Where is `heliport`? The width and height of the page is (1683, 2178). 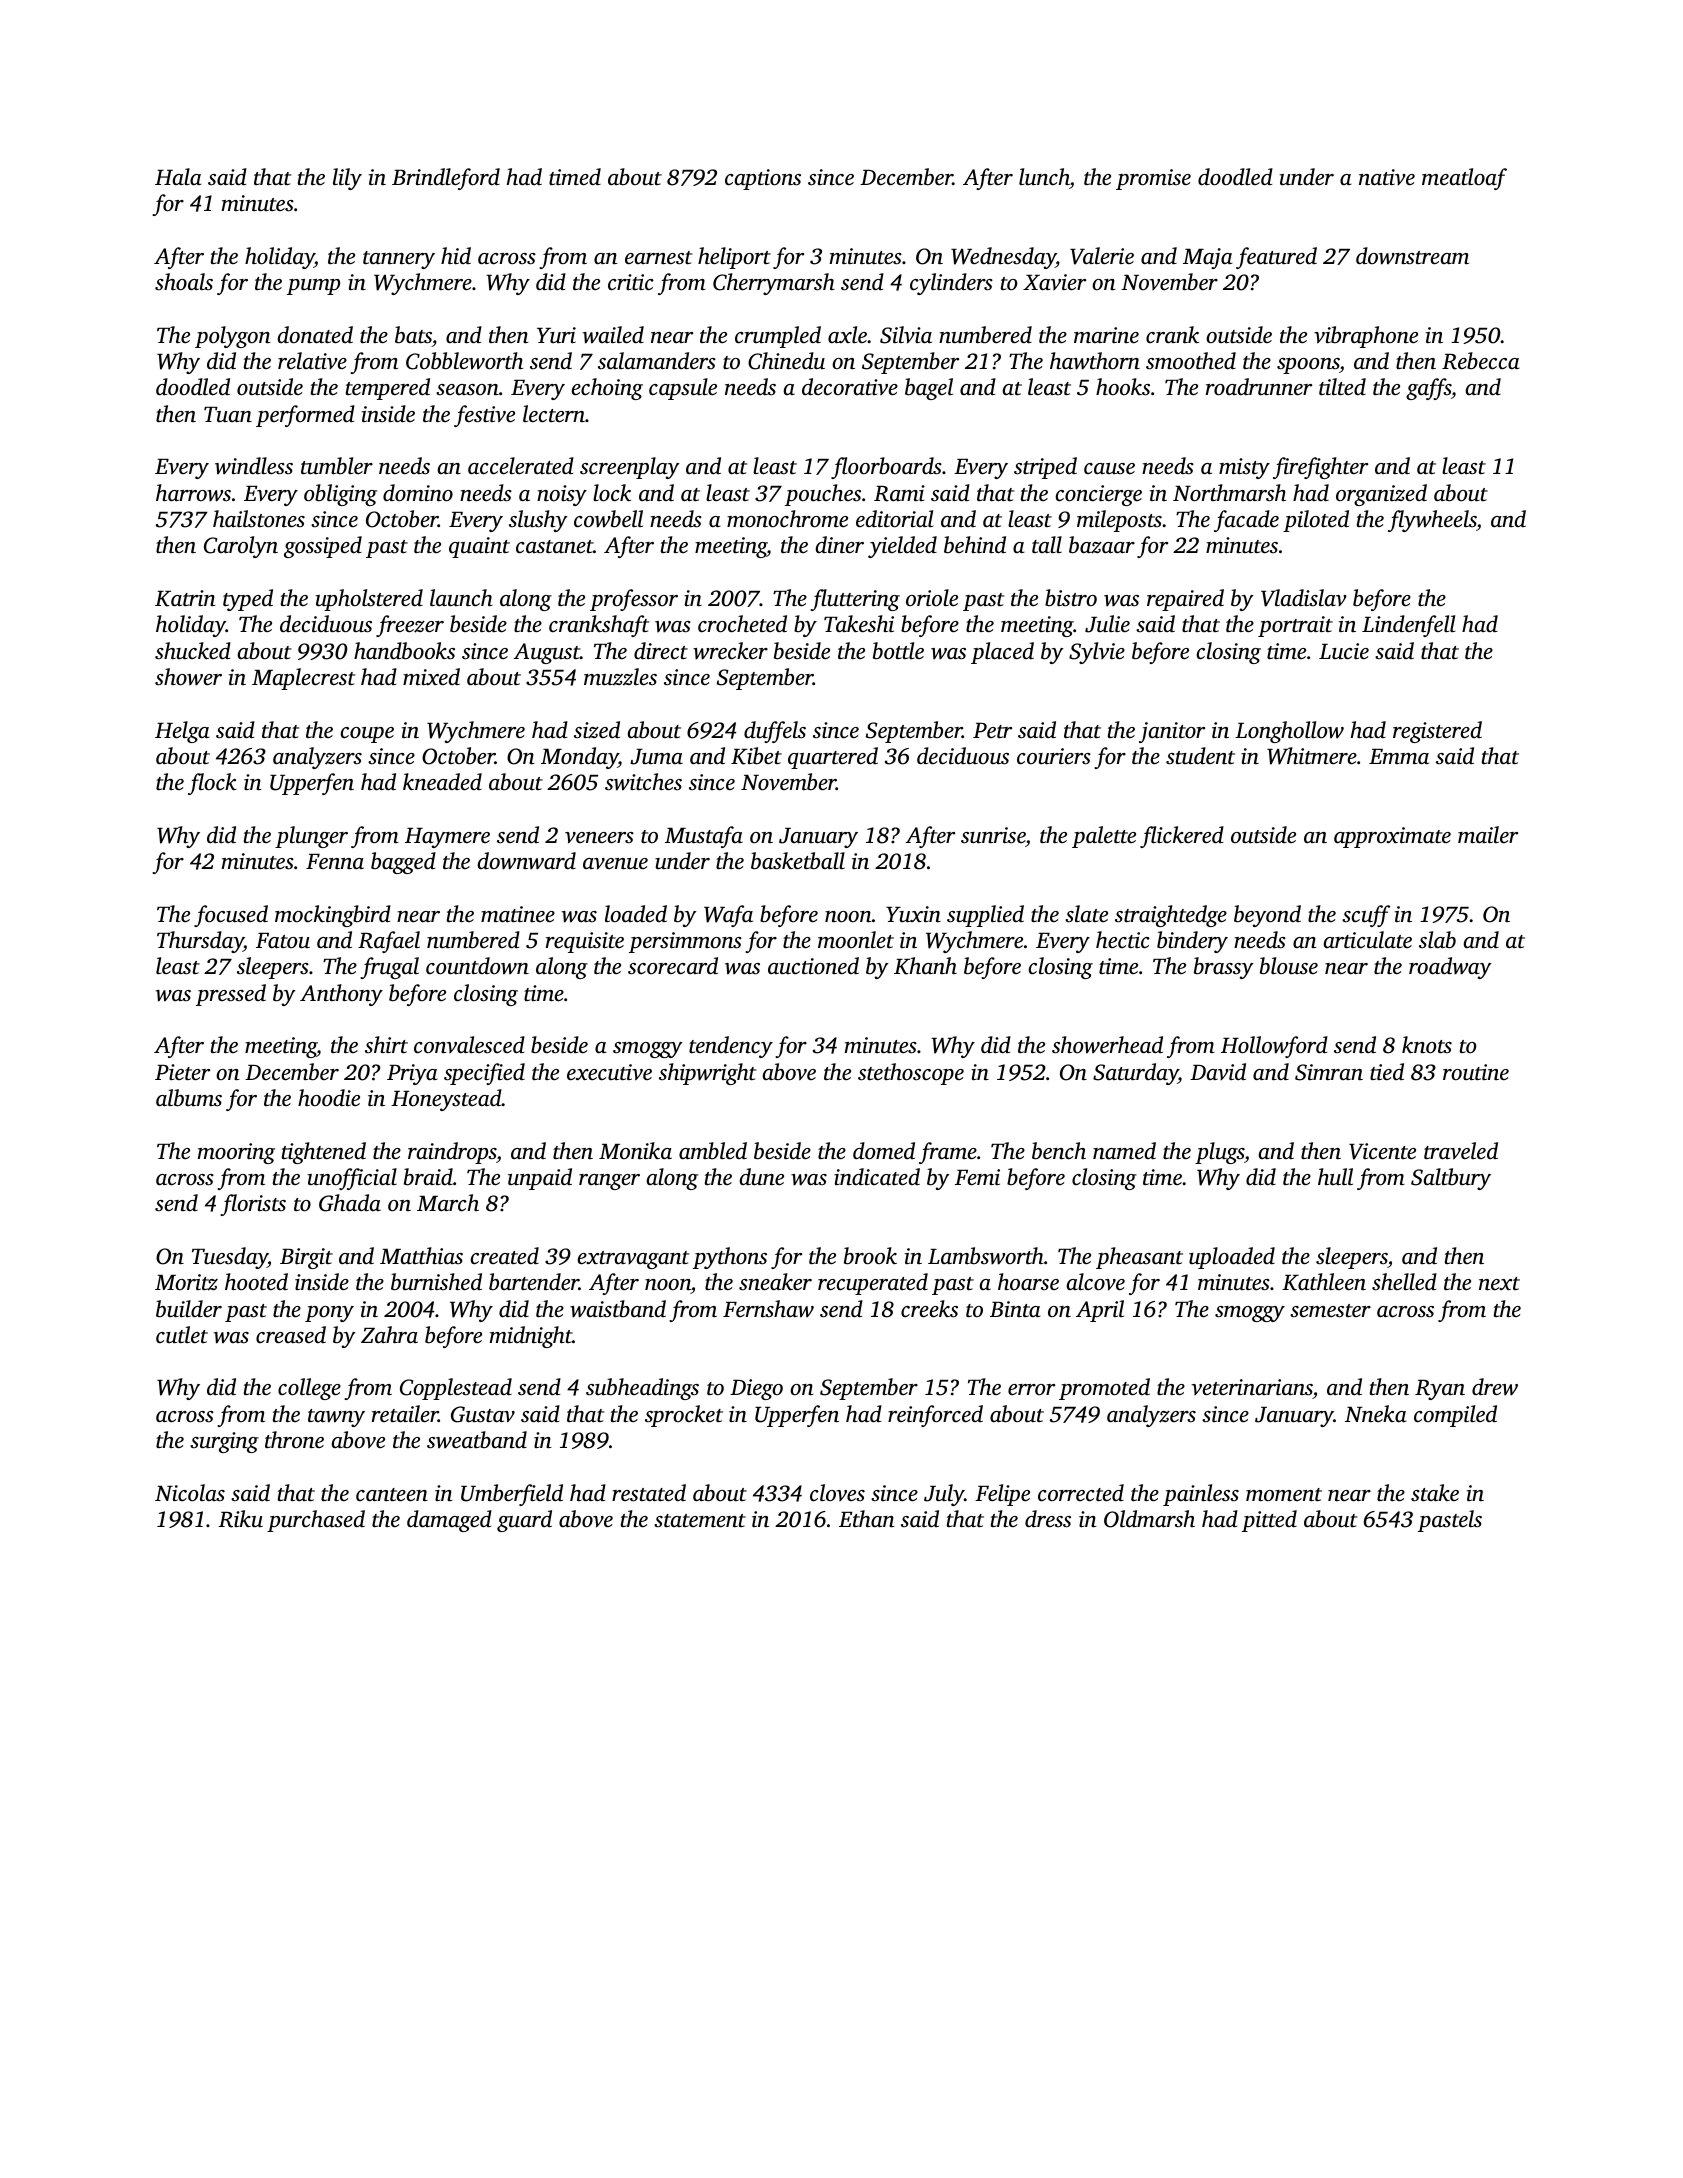
heliport is located at coordinates (734, 258).
